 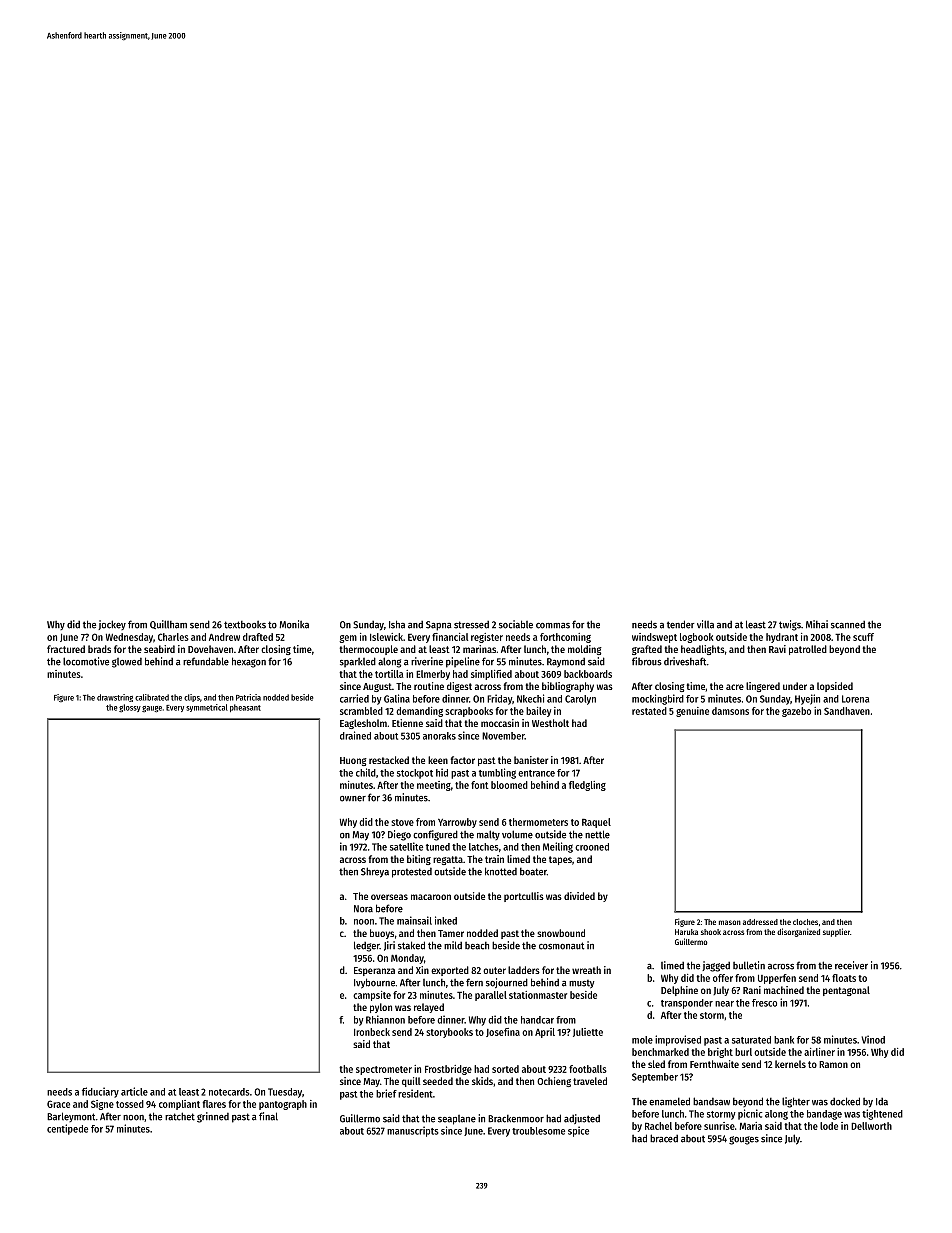 What do you see at coordinates (457, 823) in the screenshot?
I see `Yarrowby` at bounding box center [457, 823].
